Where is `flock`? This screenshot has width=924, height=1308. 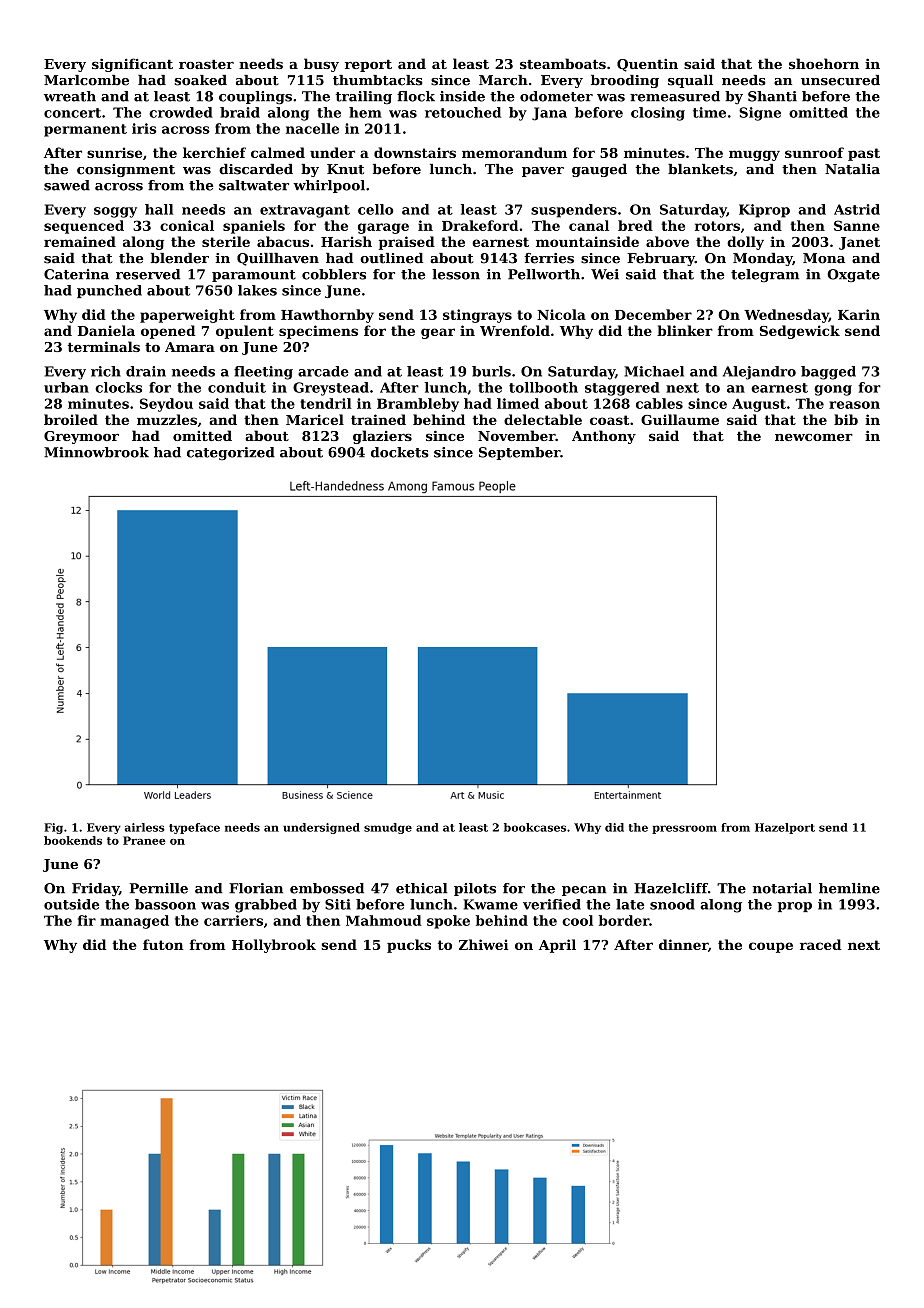 flock is located at coordinates (416, 96).
